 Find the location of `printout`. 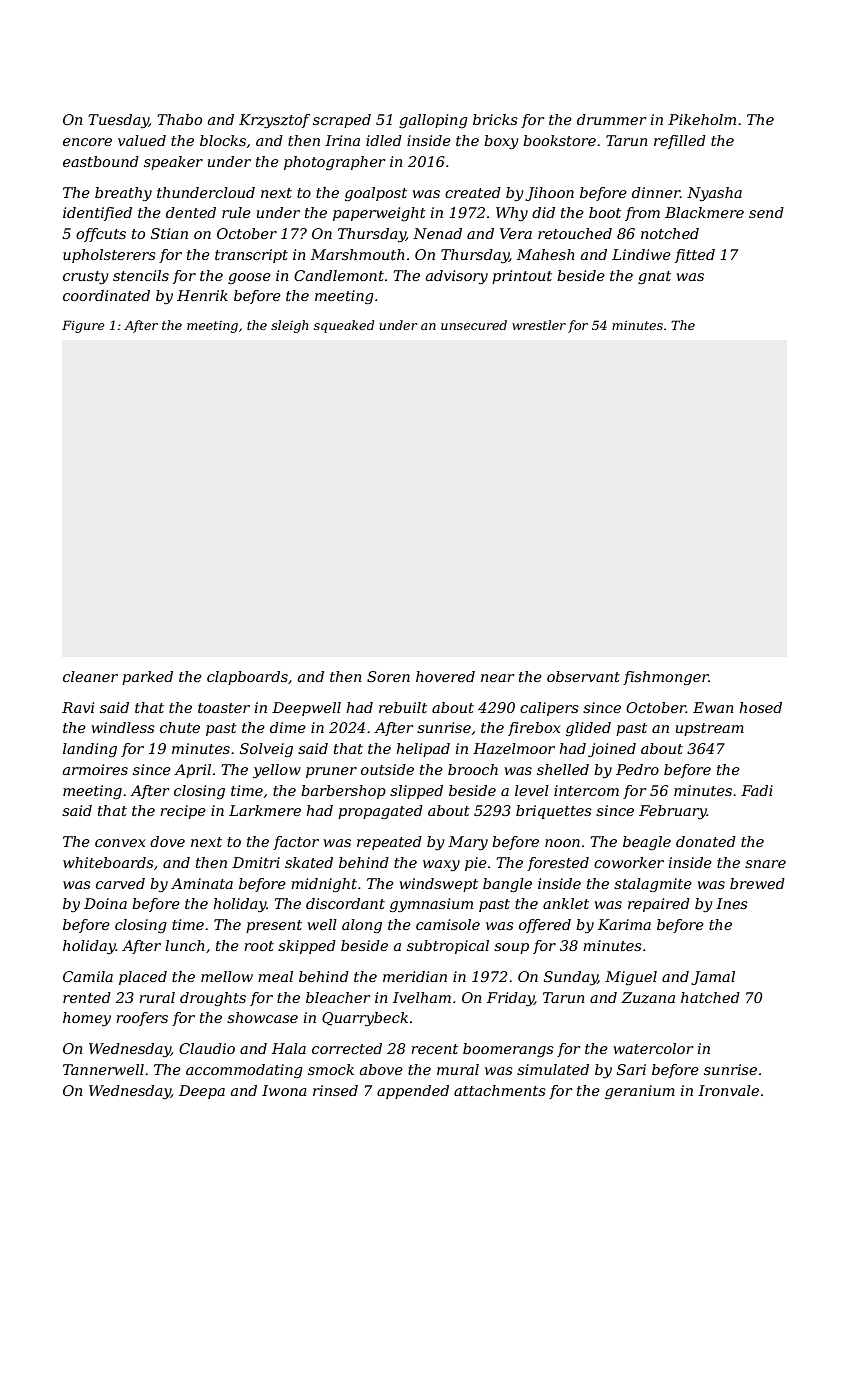

printout is located at coordinates (522, 277).
